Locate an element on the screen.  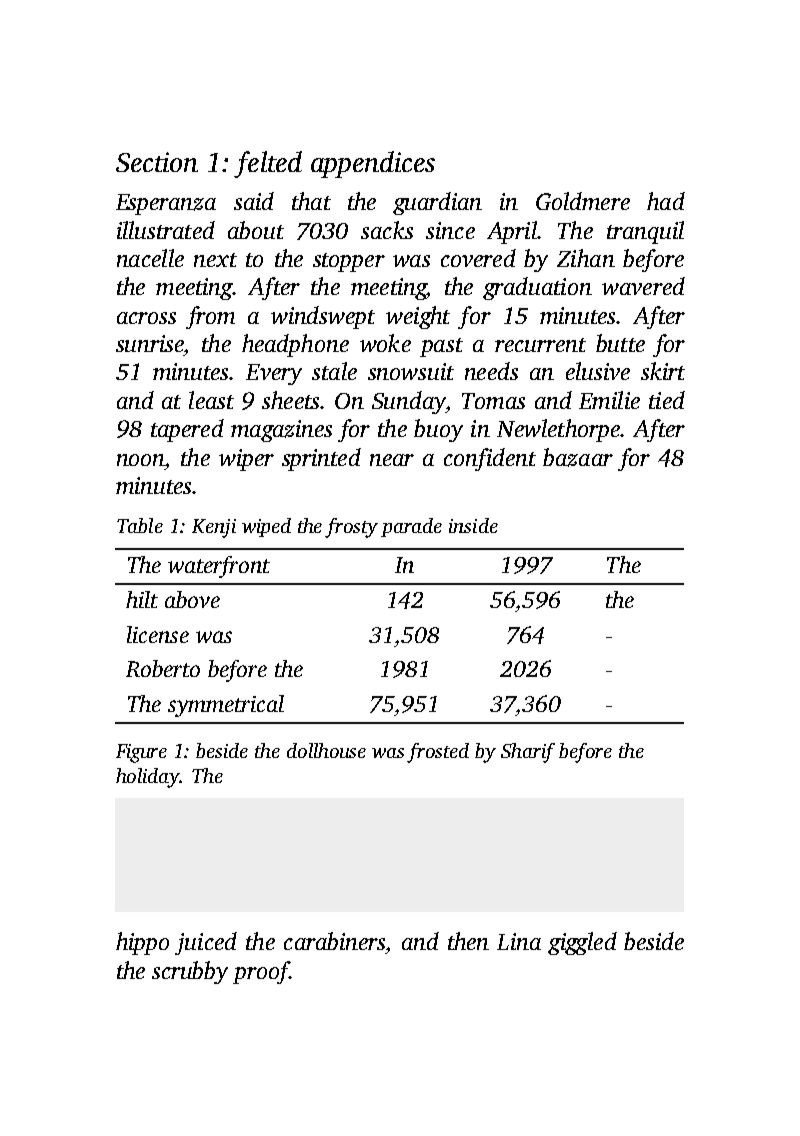
buoy is located at coordinates (438, 430).
